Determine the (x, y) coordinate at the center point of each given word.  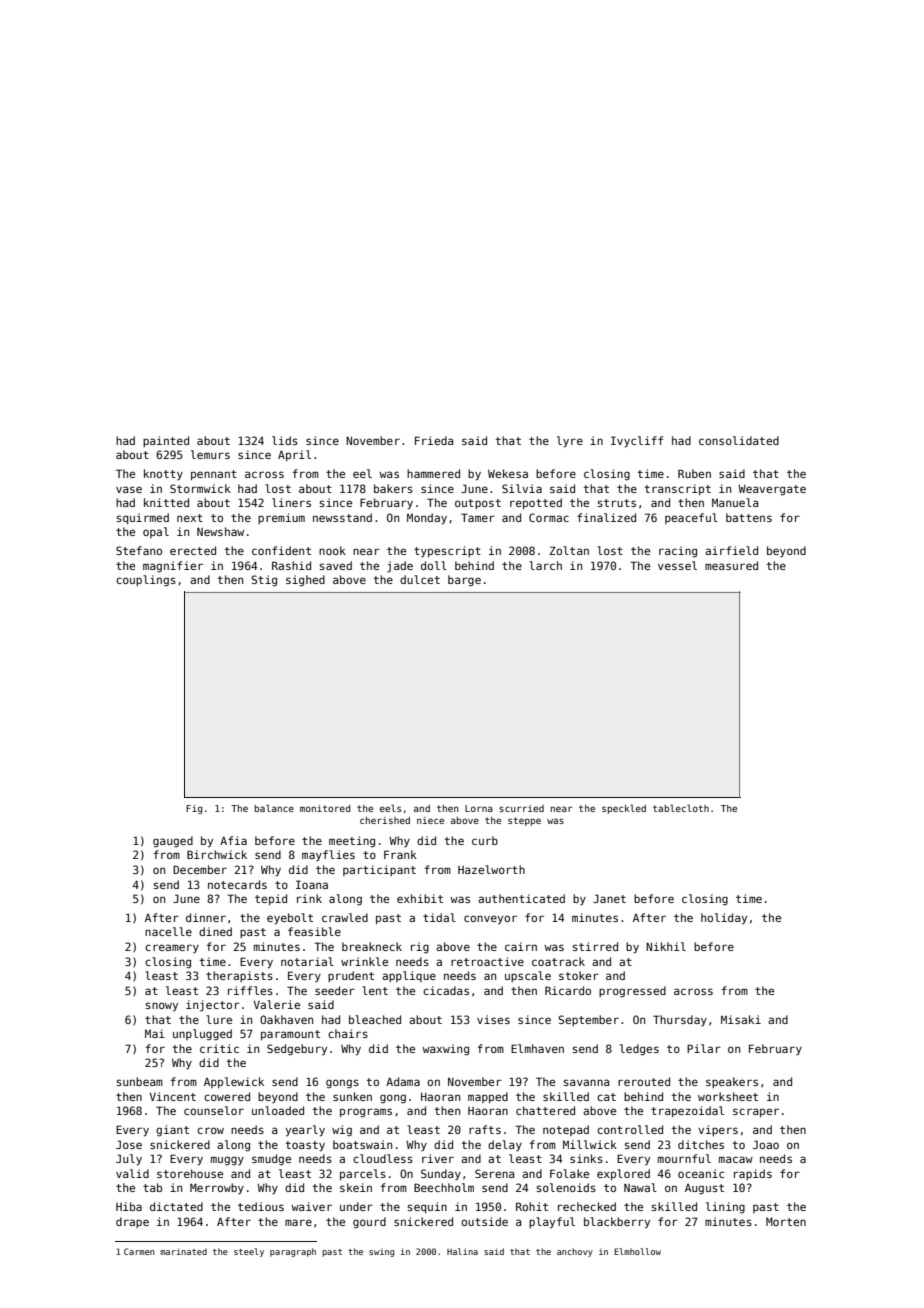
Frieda (434, 440)
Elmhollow (637, 1251)
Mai (155, 1033)
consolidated (739, 440)
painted (166, 441)
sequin (427, 1207)
